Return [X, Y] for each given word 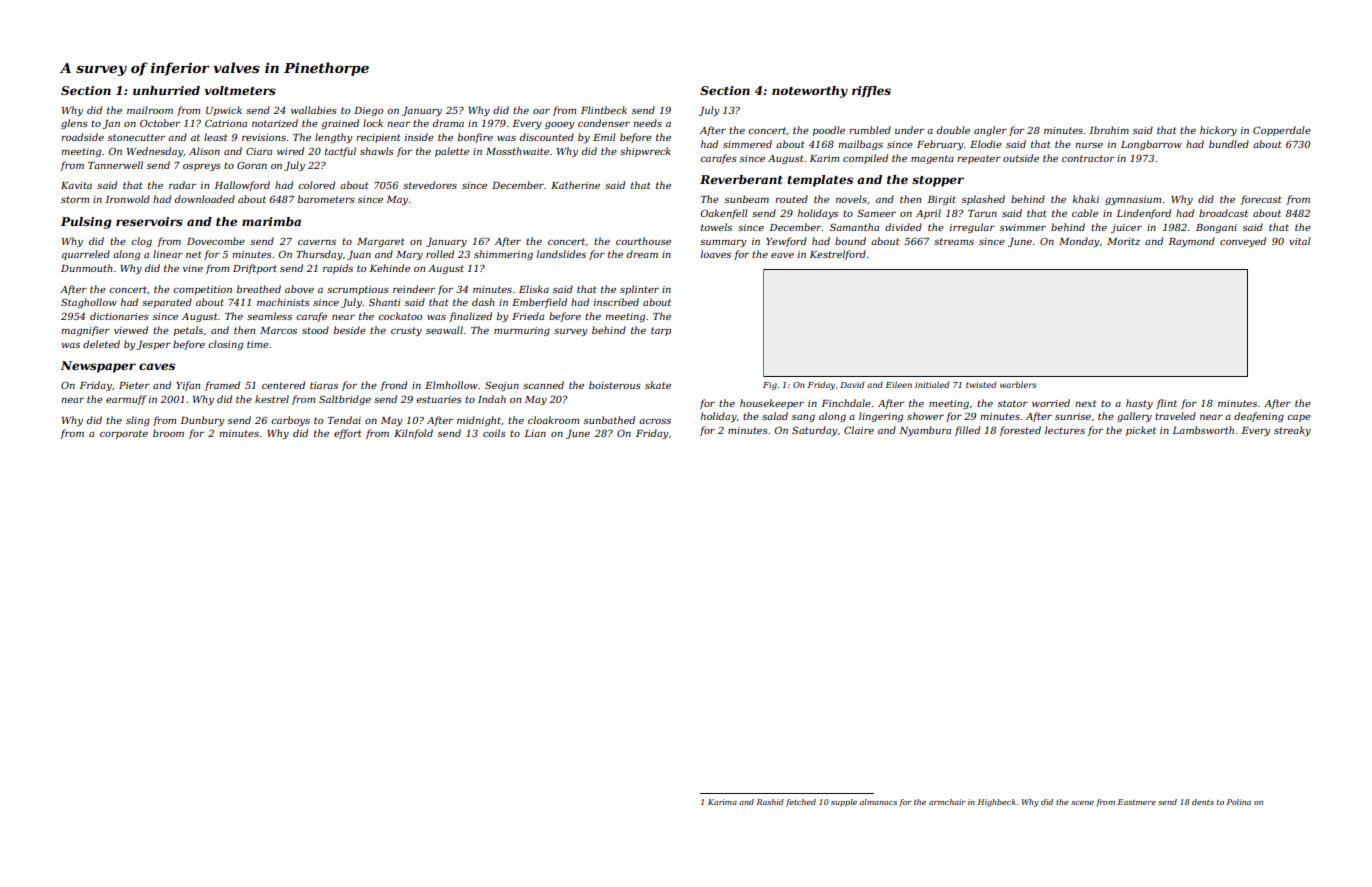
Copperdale [1282, 131]
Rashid [770, 802]
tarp [661, 331]
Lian [535, 433]
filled [967, 431]
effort [348, 434]
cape [1299, 418]
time [258, 344]
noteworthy [810, 92]
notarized [275, 123]
